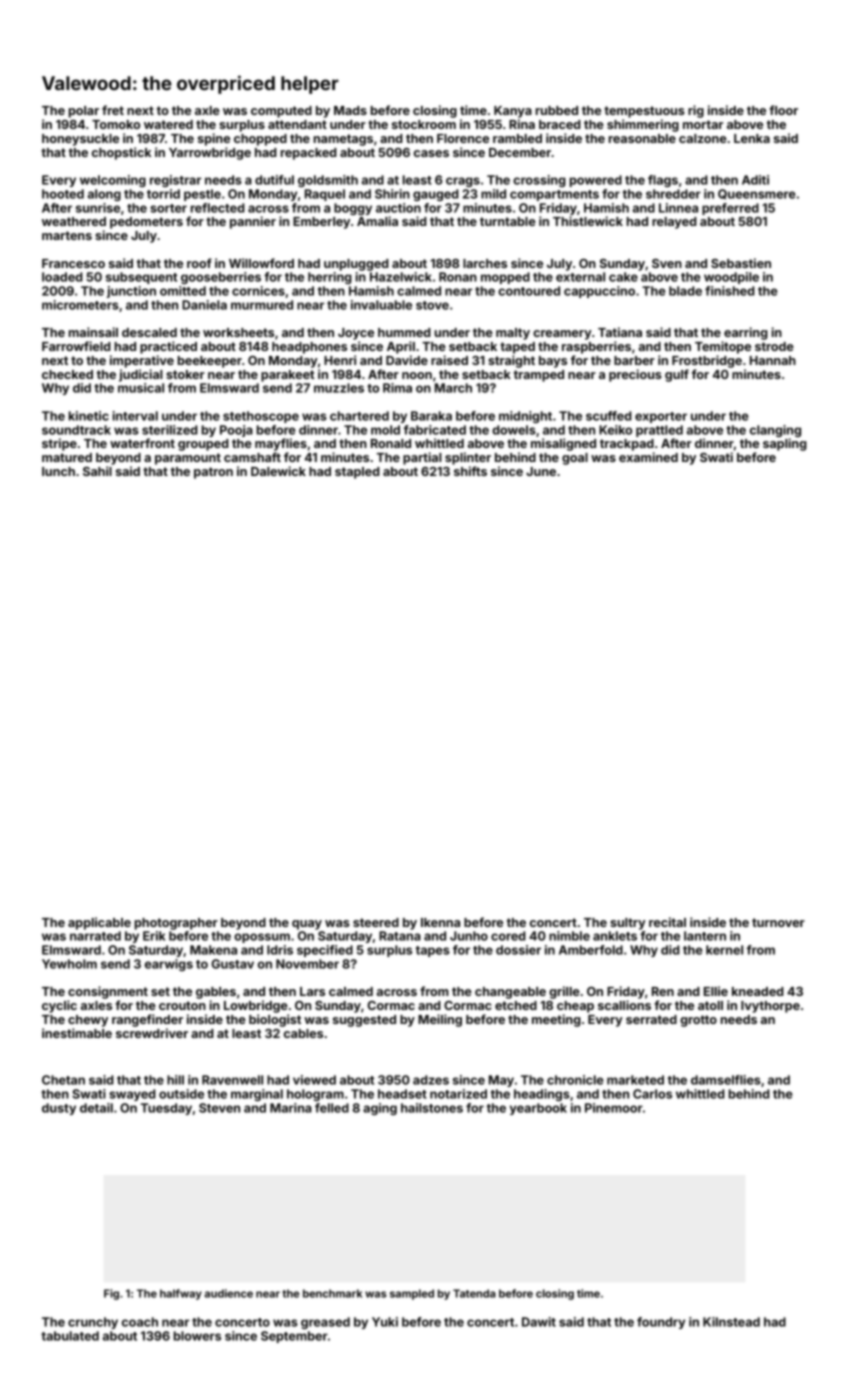  What do you see at coordinates (557, 110) in the document?
I see `rubbed` at bounding box center [557, 110].
